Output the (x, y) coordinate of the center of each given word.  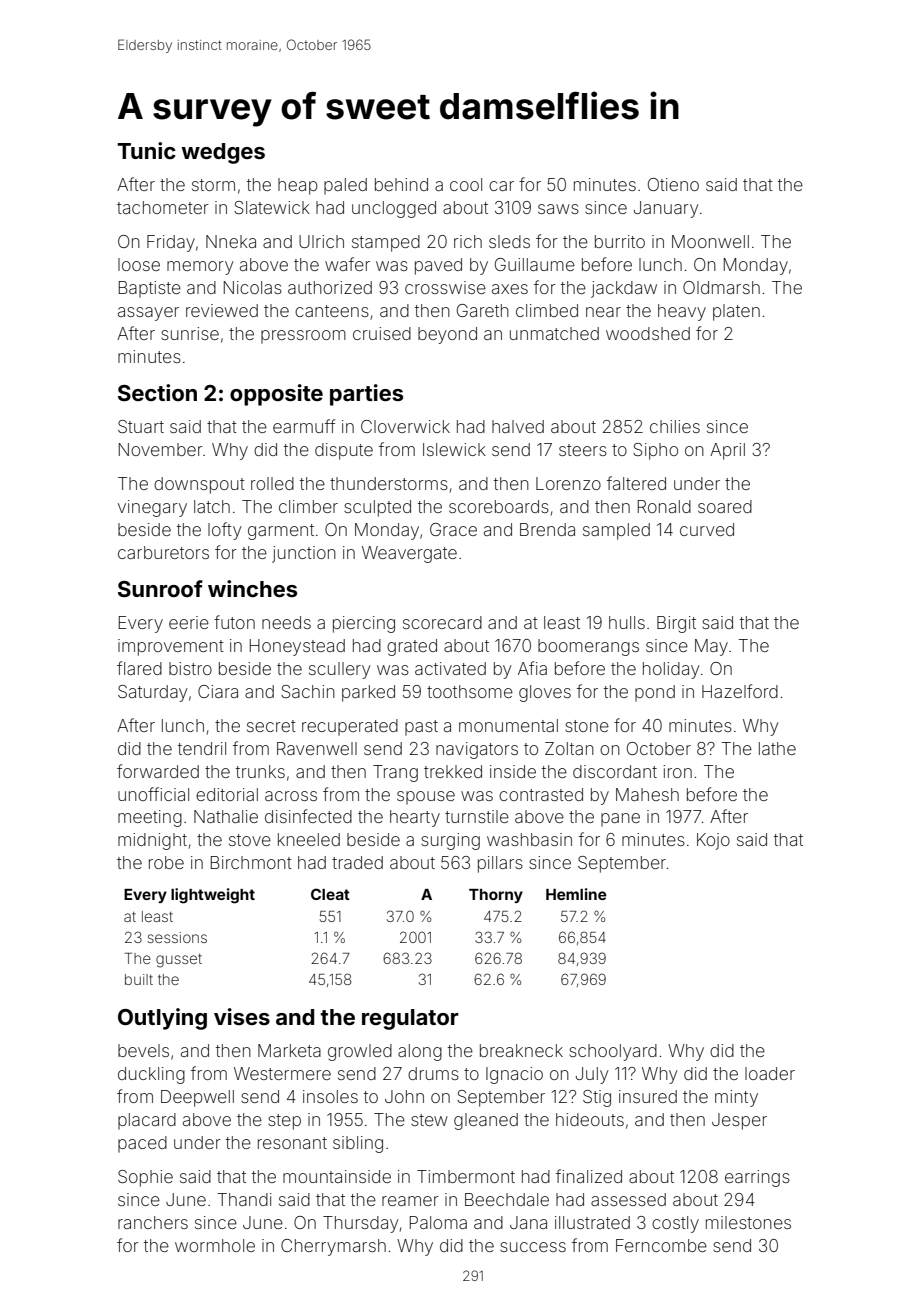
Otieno (673, 184)
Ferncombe (661, 1245)
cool (466, 184)
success (533, 1247)
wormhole (215, 1245)
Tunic (146, 150)
